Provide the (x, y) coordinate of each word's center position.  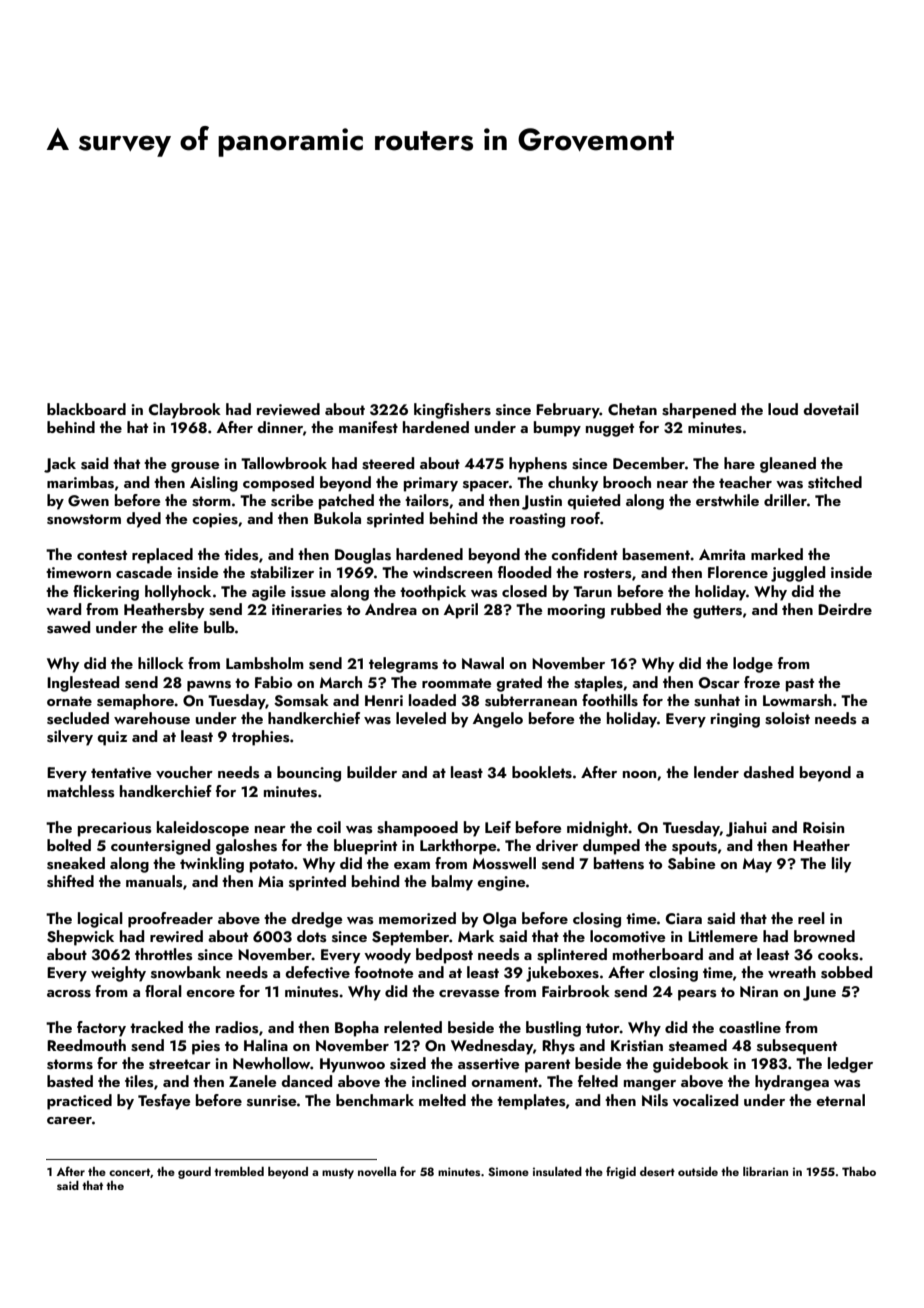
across (69, 994)
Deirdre (845, 609)
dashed (768, 772)
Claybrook (185, 411)
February (568, 411)
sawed (68, 627)
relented (413, 1027)
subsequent (797, 1047)
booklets (542, 772)
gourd (194, 1173)
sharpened (699, 411)
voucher (184, 772)
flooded (524, 572)
